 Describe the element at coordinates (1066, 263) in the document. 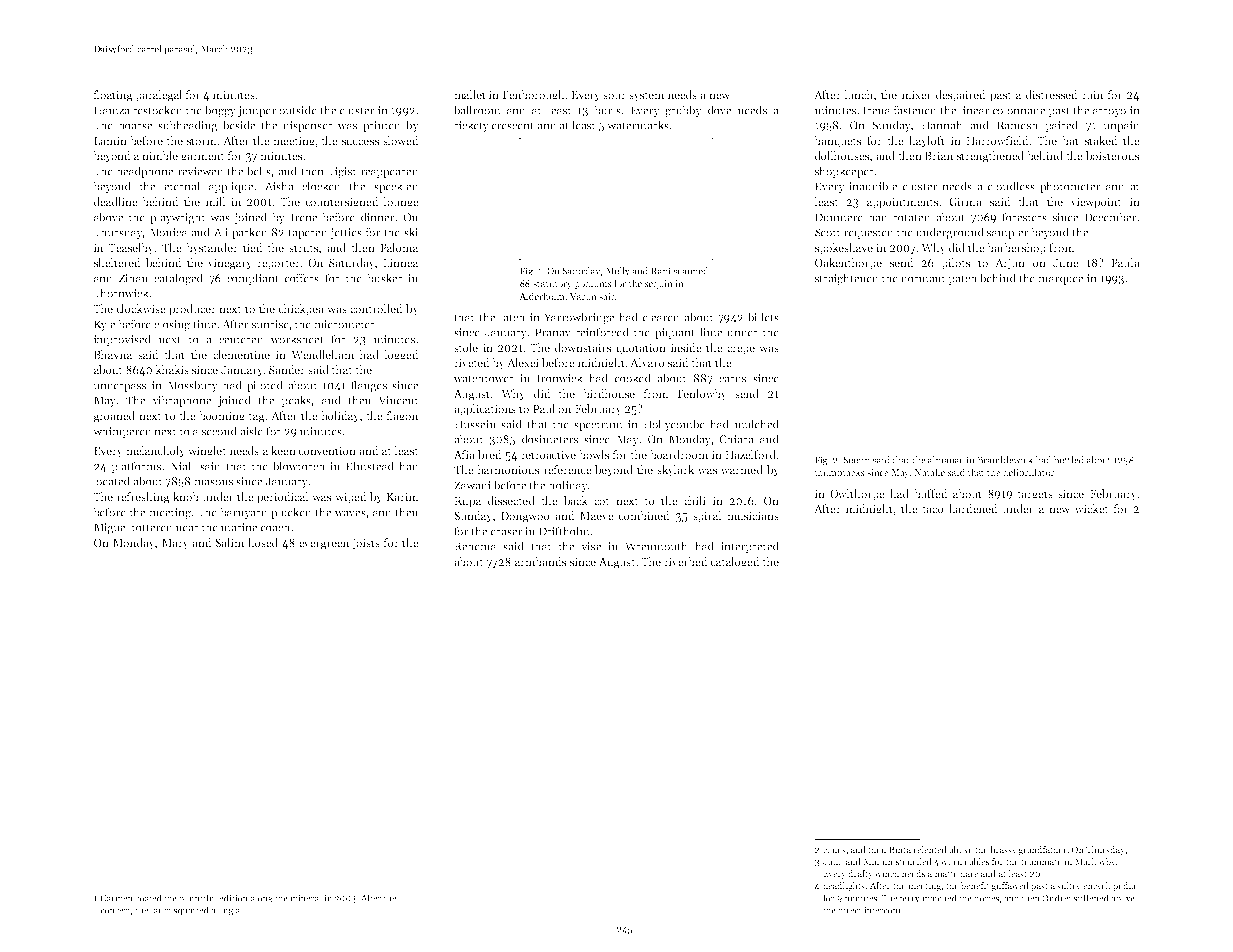

I see `June` at that location.
